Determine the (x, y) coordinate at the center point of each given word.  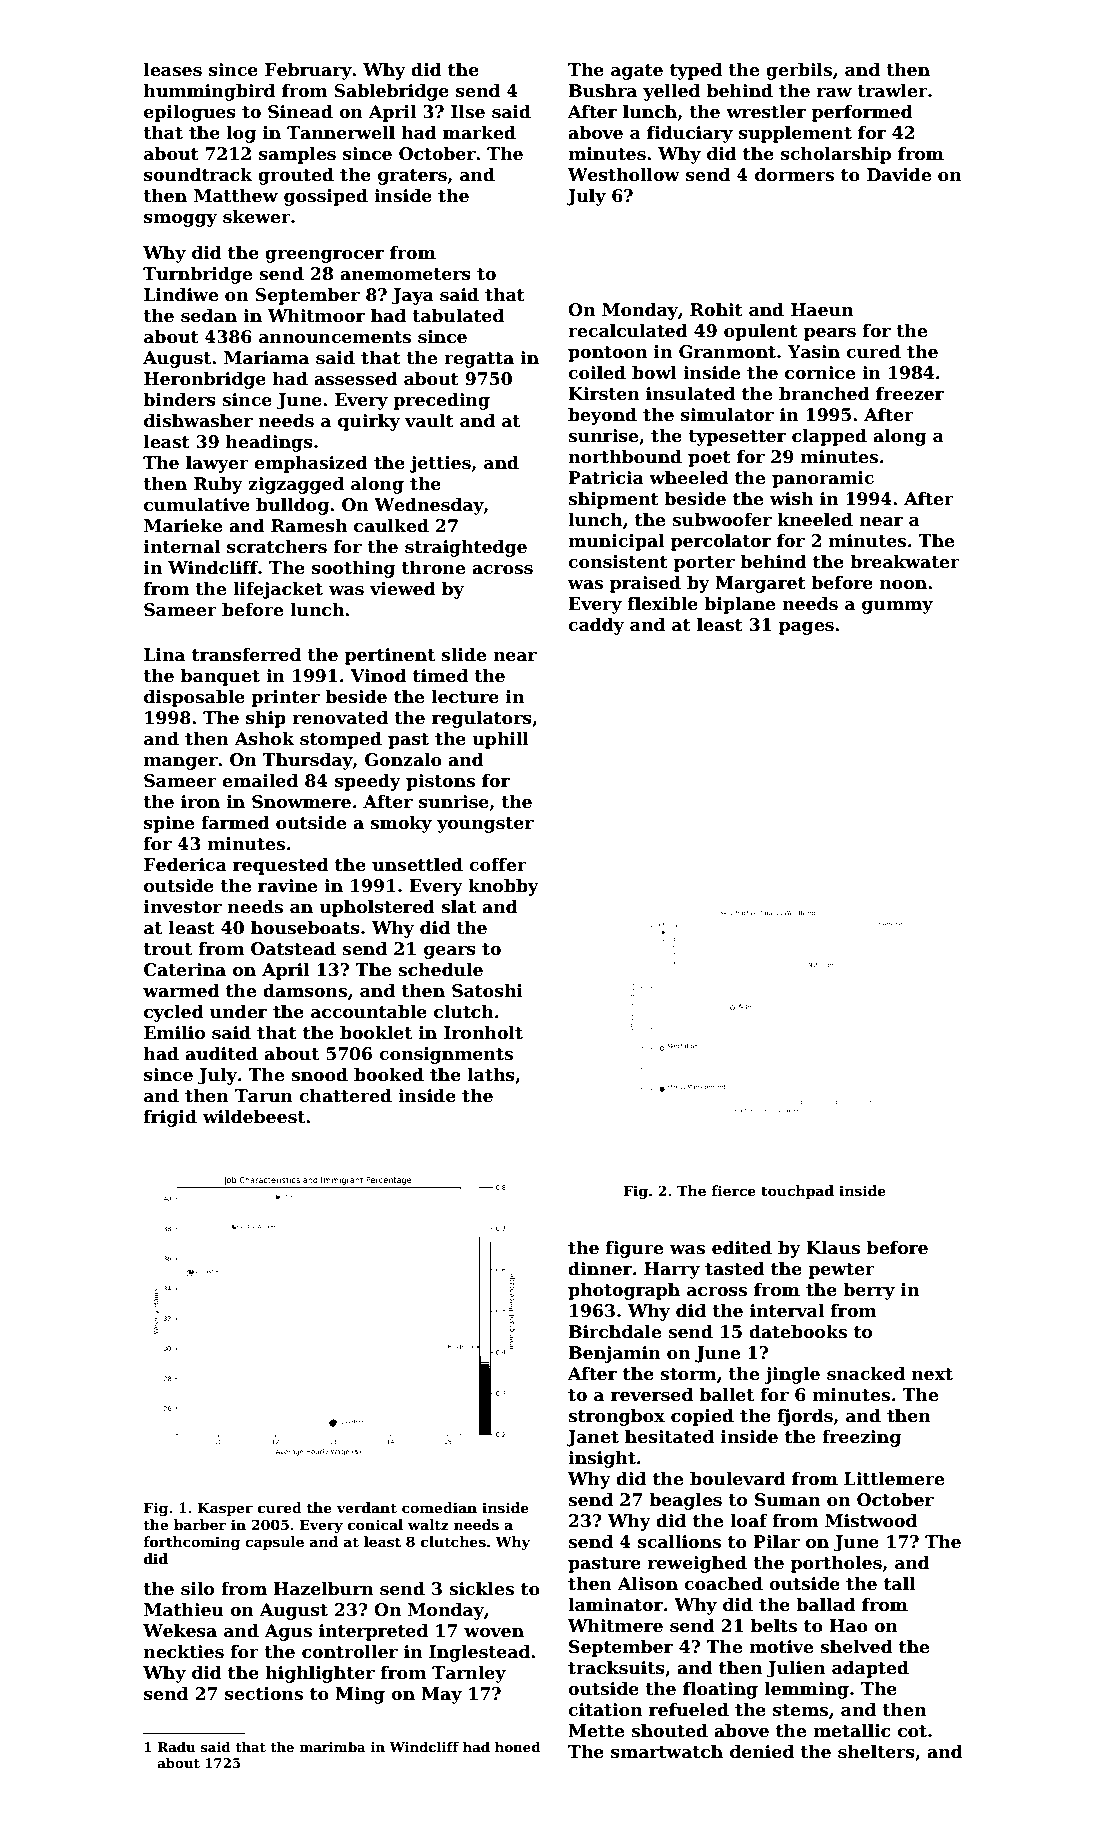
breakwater (905, 562)
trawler (892, 91)
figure (634, 1249)
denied (762, 1752)
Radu (176, 1747)
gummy (897, 607)
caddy (596, 626)
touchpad (797, 1192)
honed (518, 1747)
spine (169, 824)
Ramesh (309, 526)
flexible (663, 604)
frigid (170, 1118)
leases (173, 70)
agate (637, 72)
